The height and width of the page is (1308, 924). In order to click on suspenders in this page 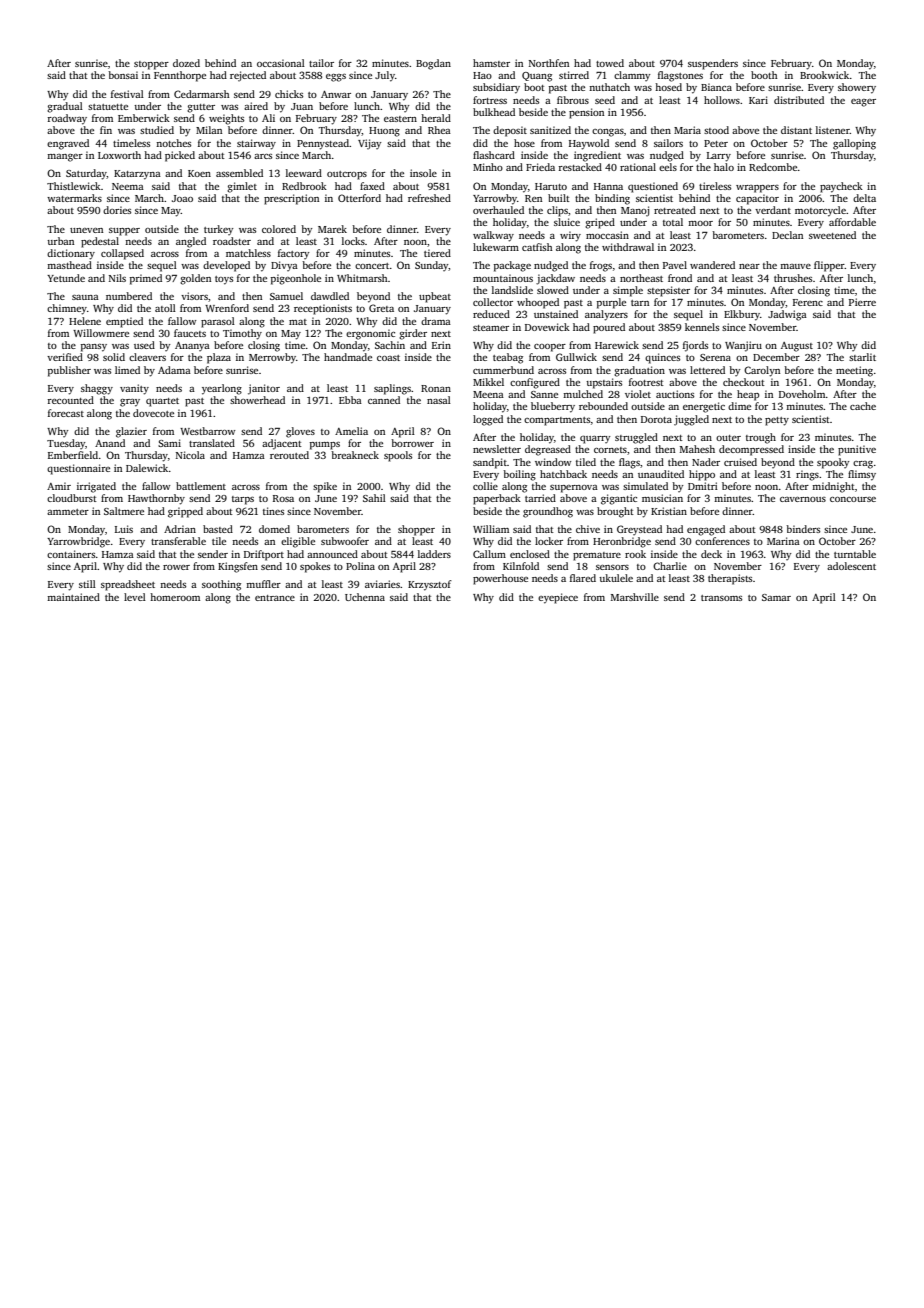, I will do `click(713, 64)`.
